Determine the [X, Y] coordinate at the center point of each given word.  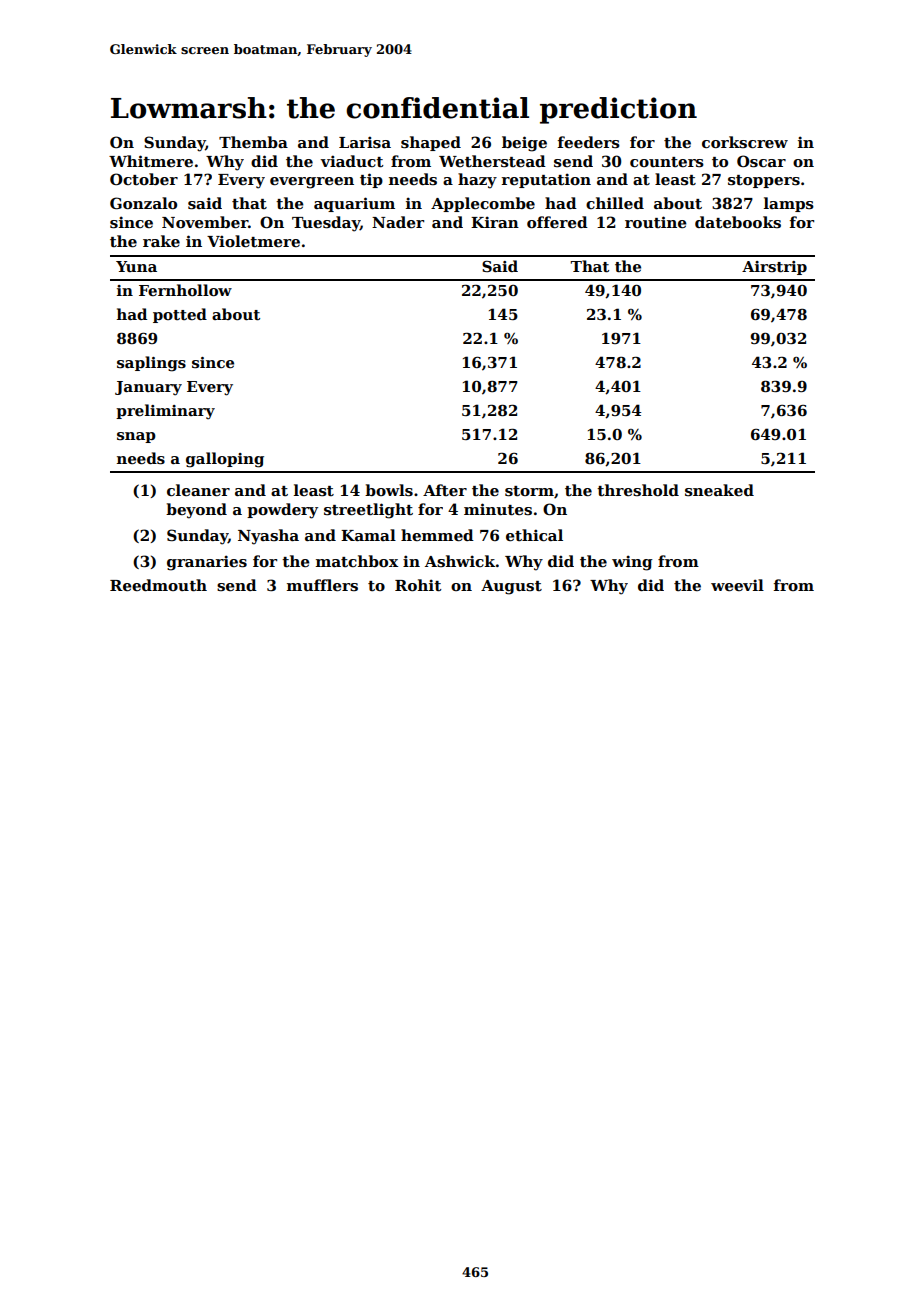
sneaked [719, 490]
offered [557, 222]
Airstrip [774, 268]
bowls [389, 490]
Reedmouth [158, 585]
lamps [789, 204]
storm [529, 491]
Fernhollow [185, 290]
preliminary [165, 412]
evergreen [312, 183]
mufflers [322, 585]
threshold [638, 490]
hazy [477, 181]
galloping [225, 460]
